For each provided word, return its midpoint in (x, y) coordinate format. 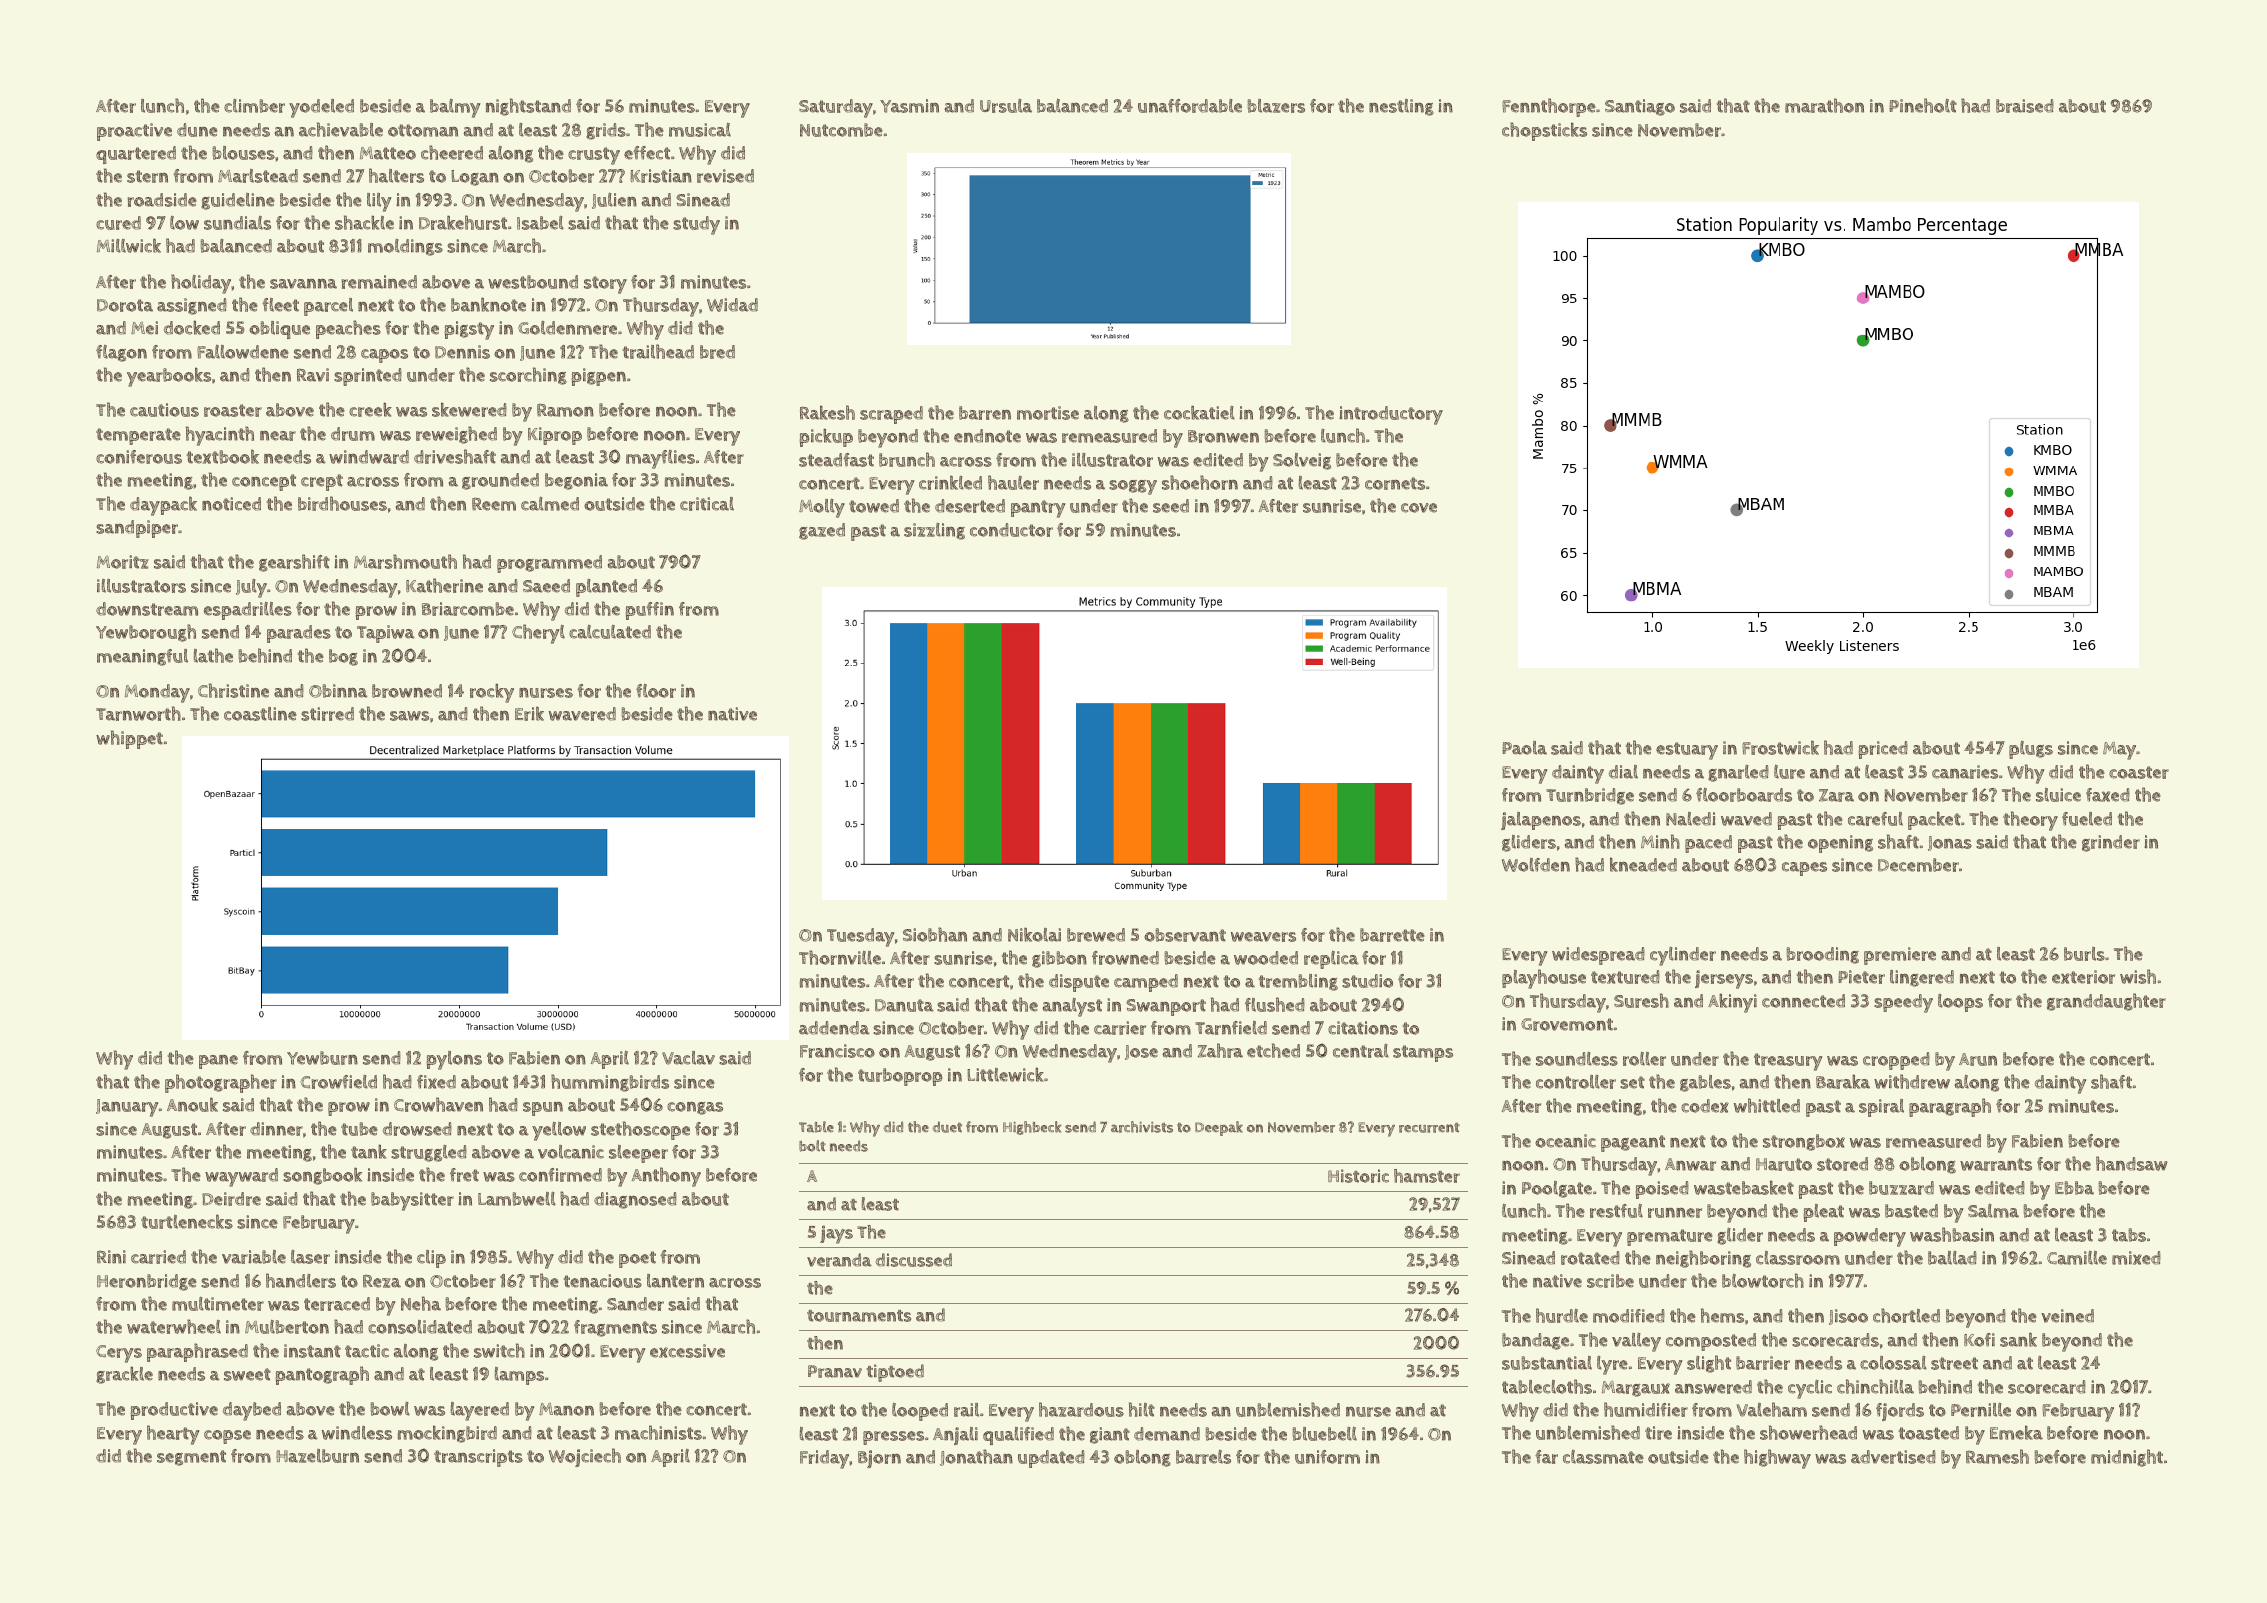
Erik (529, 713)
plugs (2031, 750)
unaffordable (1190, 106)
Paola (1524, 748)
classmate (1603, 1457)
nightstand (528, 107)
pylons (454, 1060)
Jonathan (976, 1457)
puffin (650, 611)
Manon (566, 1409)
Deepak (1219, 1128)
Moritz (123, 562)
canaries (1965, 772)
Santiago (1640, 107)
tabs (2129, 1235)
